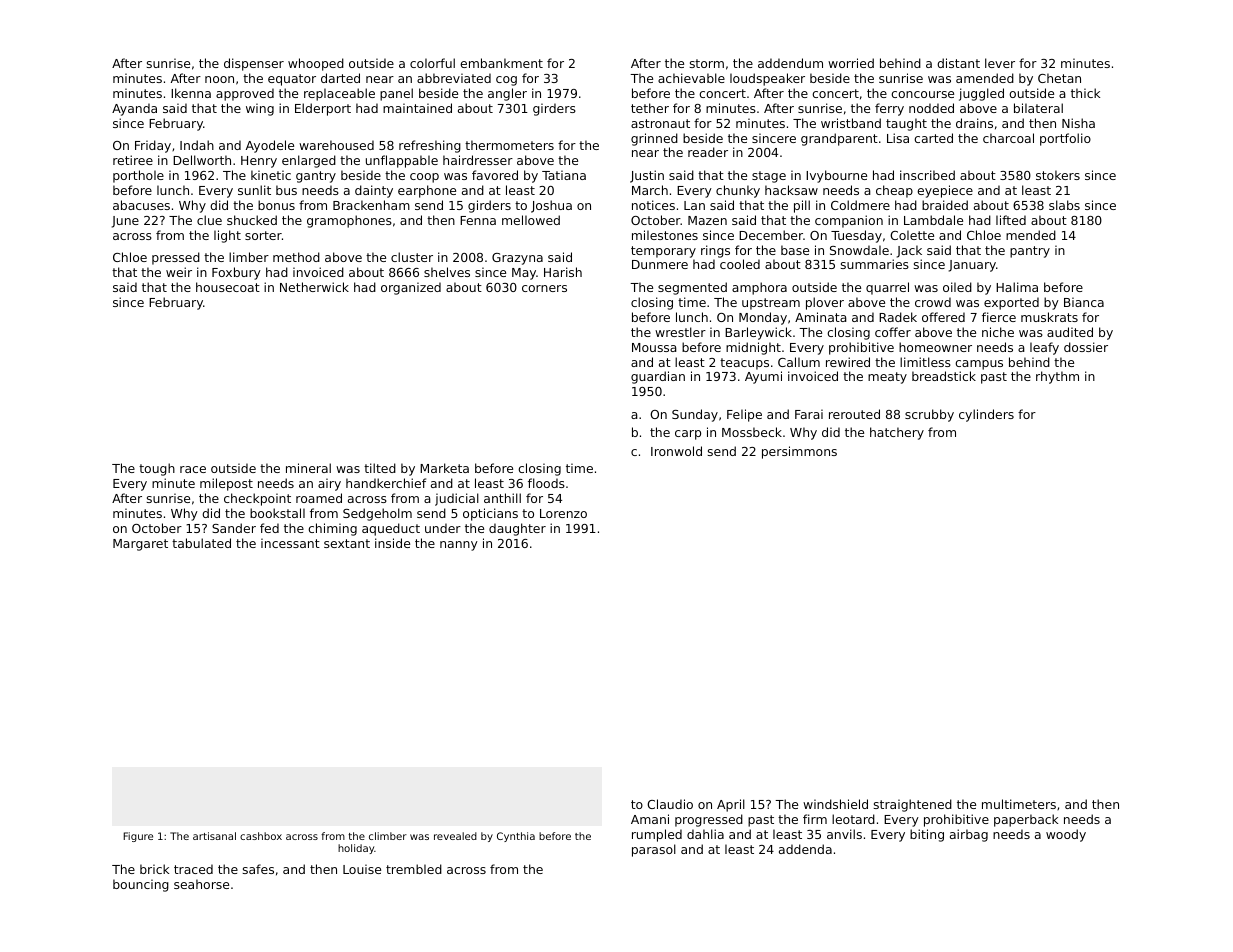  Describe the element at coordinates (654, 850) in the document. I see `parasol` at that location.
